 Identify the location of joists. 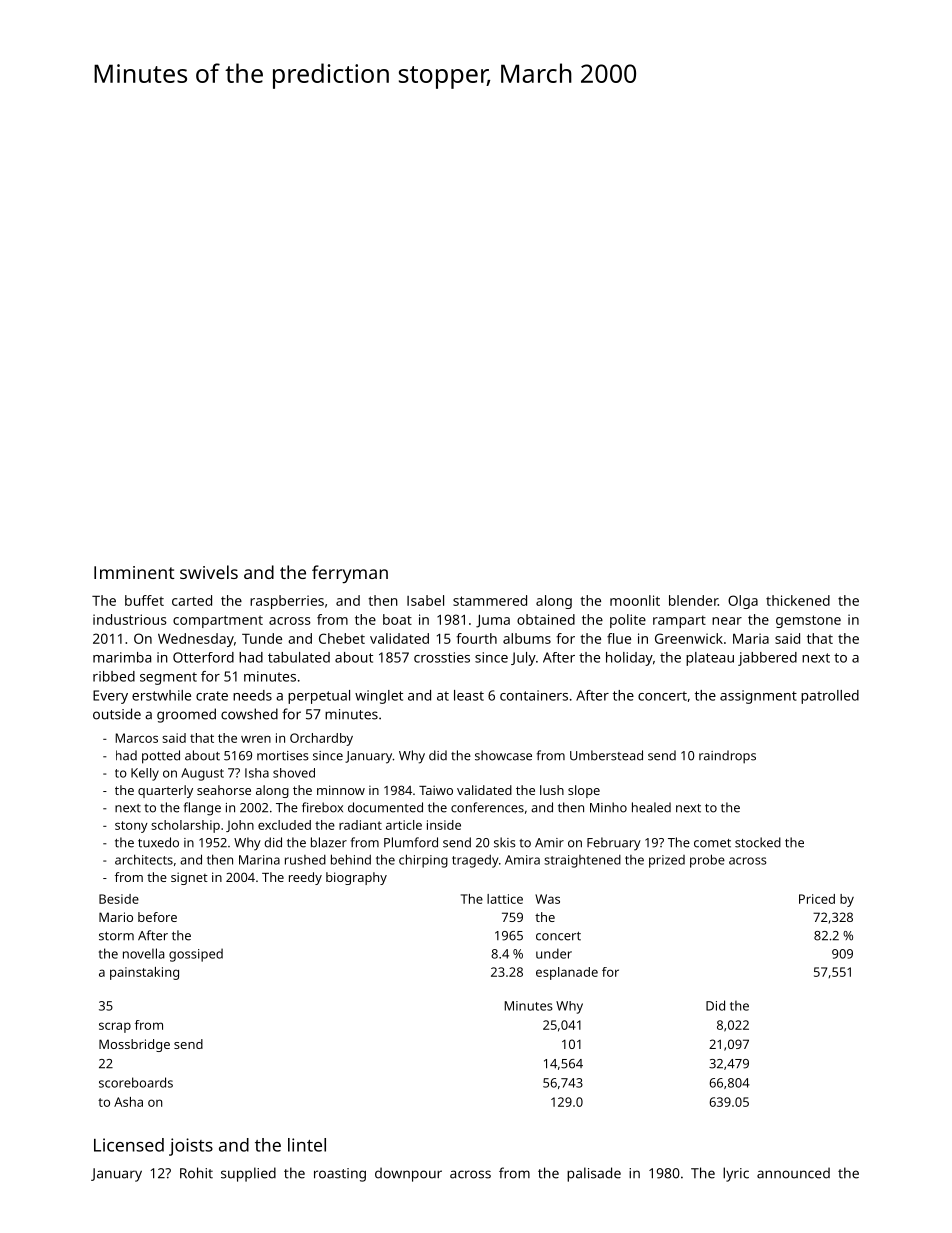
(191, 1147).
